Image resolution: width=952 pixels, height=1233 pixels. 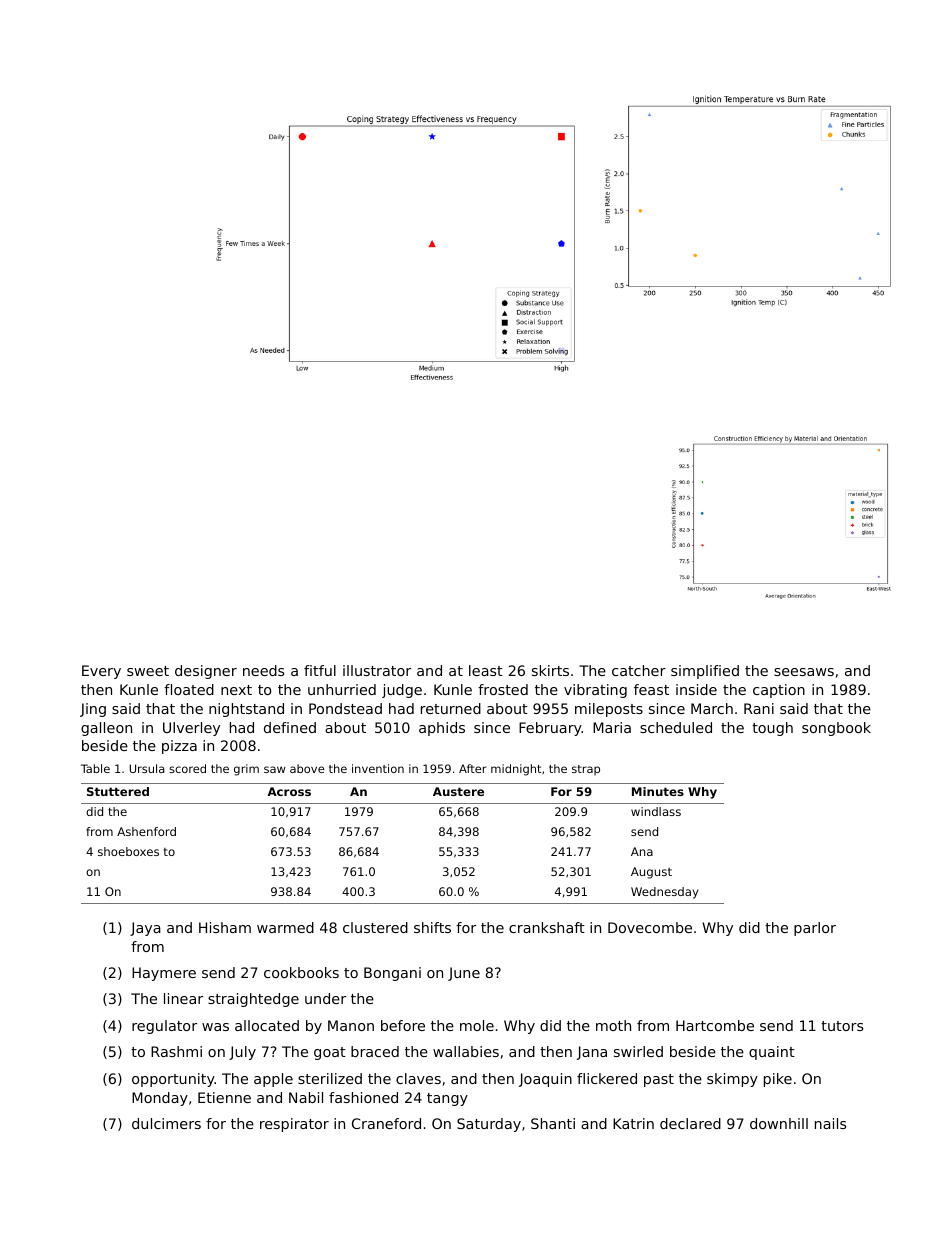 What do you see at coordinates (273, 1080) in the screenshot?
I see `apple` at bounding box center [273, 1080].
